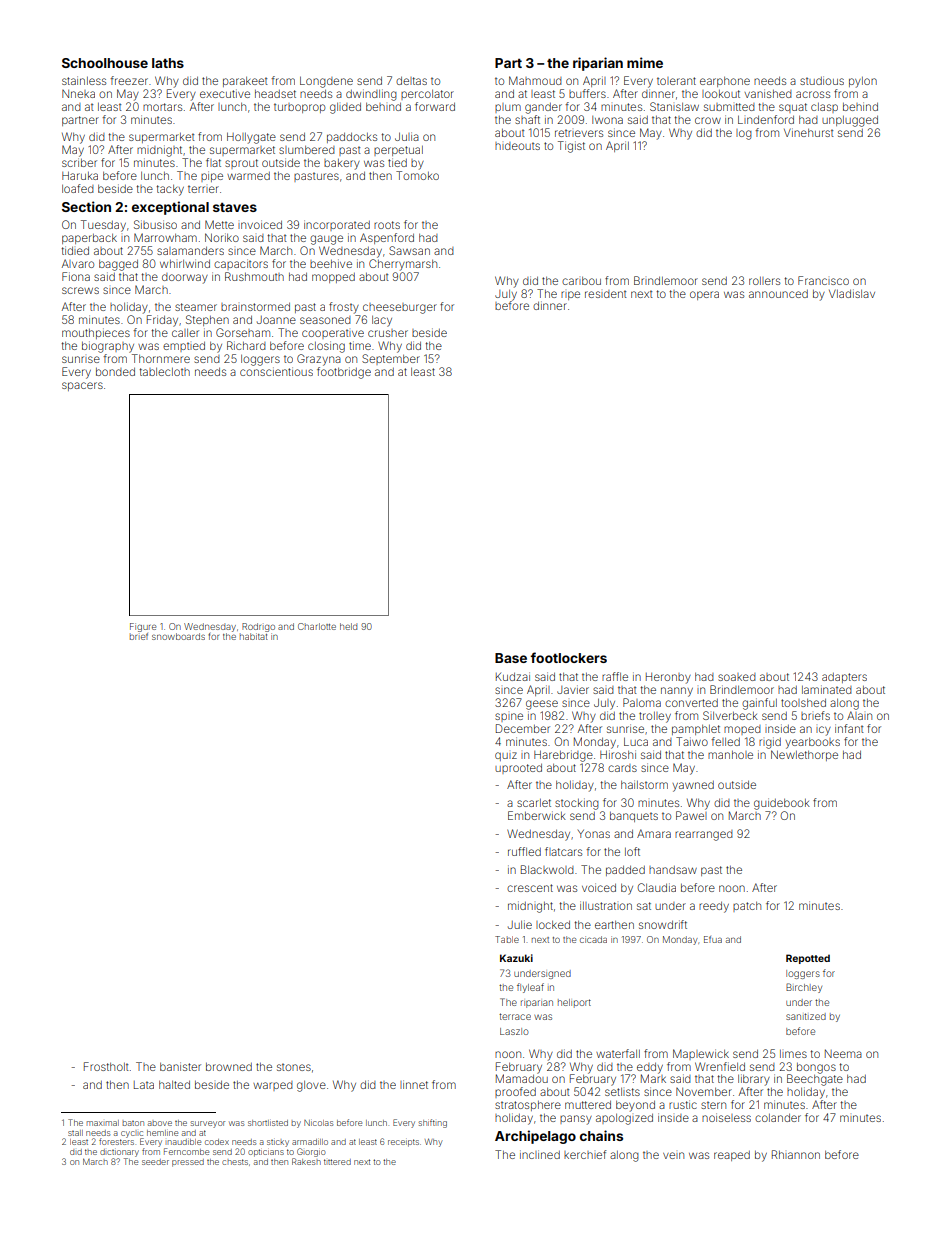 Image resolution: width=952 pixels, height=1233 pixels. I want to click on announced, so click(778, 294).
